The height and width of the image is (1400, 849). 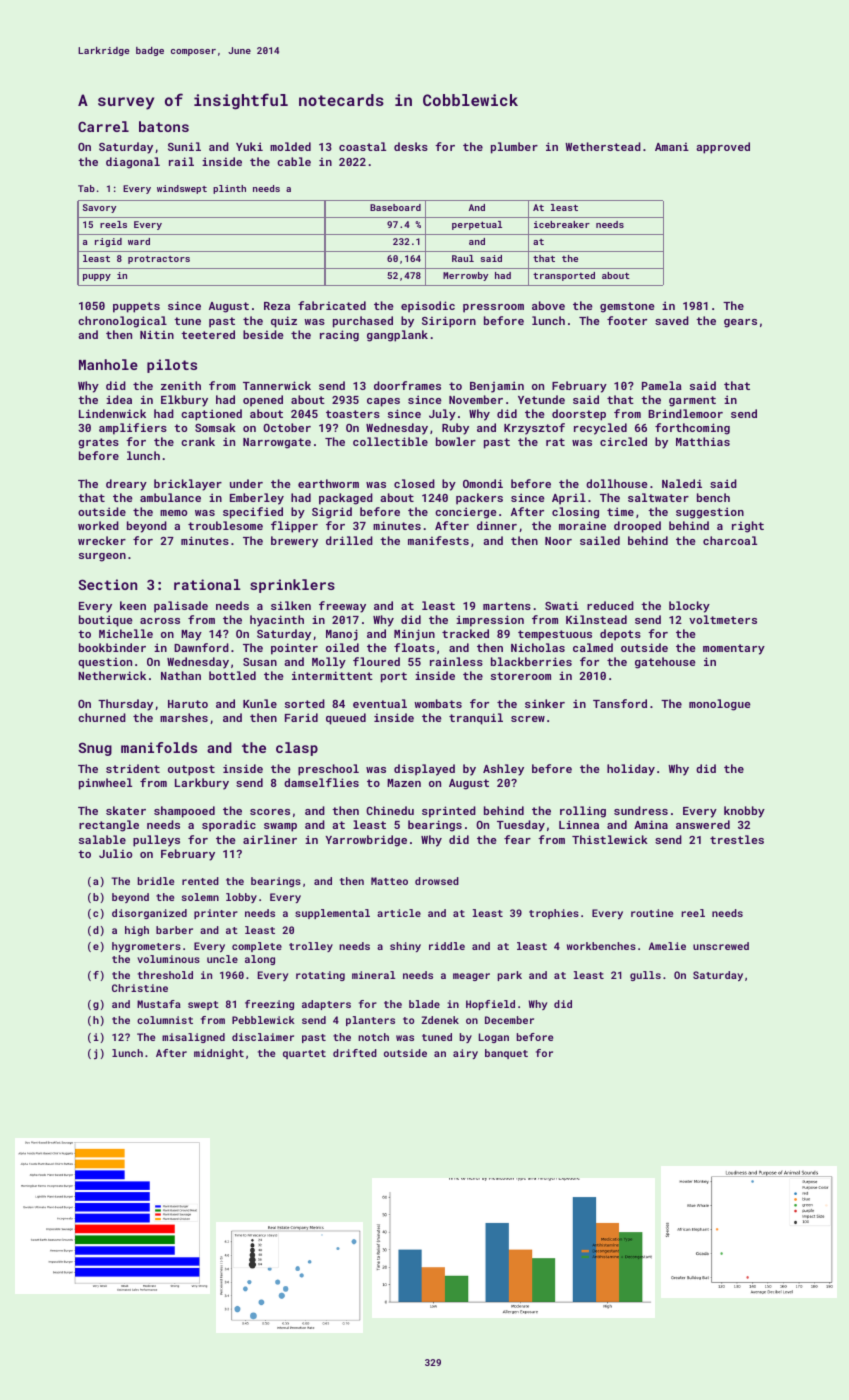 What do you see at coordinates (219, 1054) in the image?
I see `midnight` at bounding box center [219, 1054].
